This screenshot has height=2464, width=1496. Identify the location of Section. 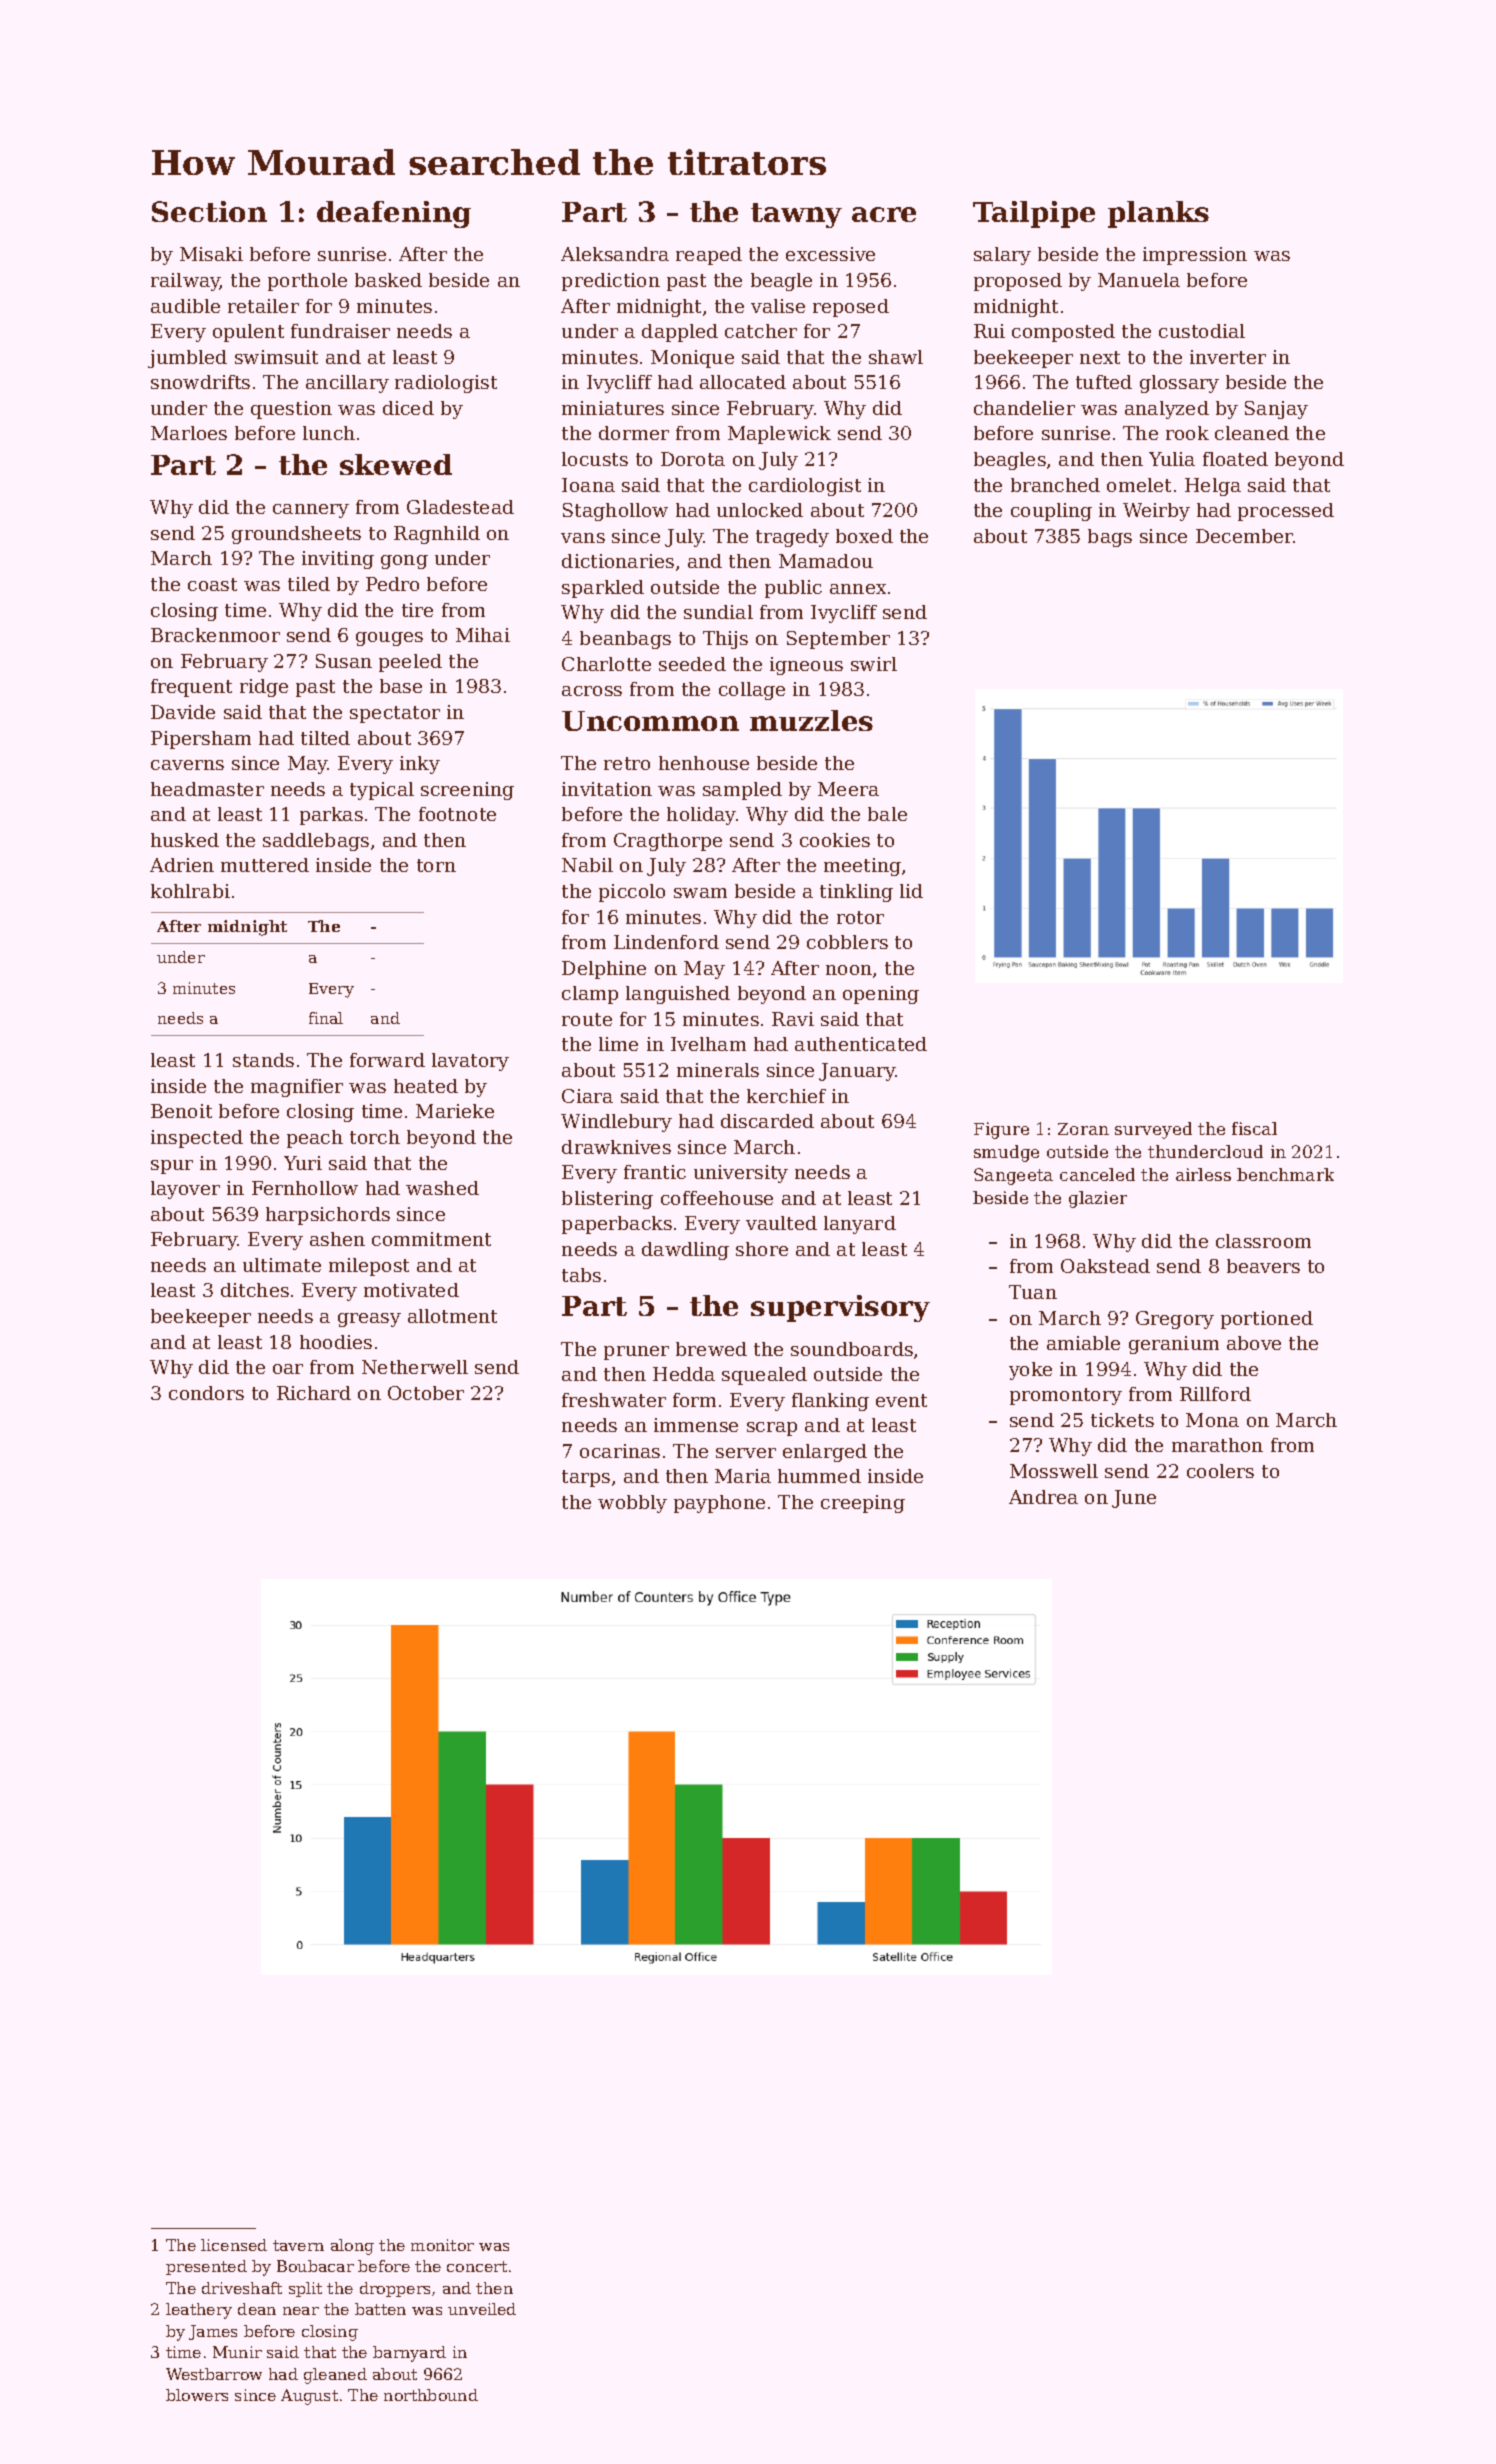
(209, 211).
